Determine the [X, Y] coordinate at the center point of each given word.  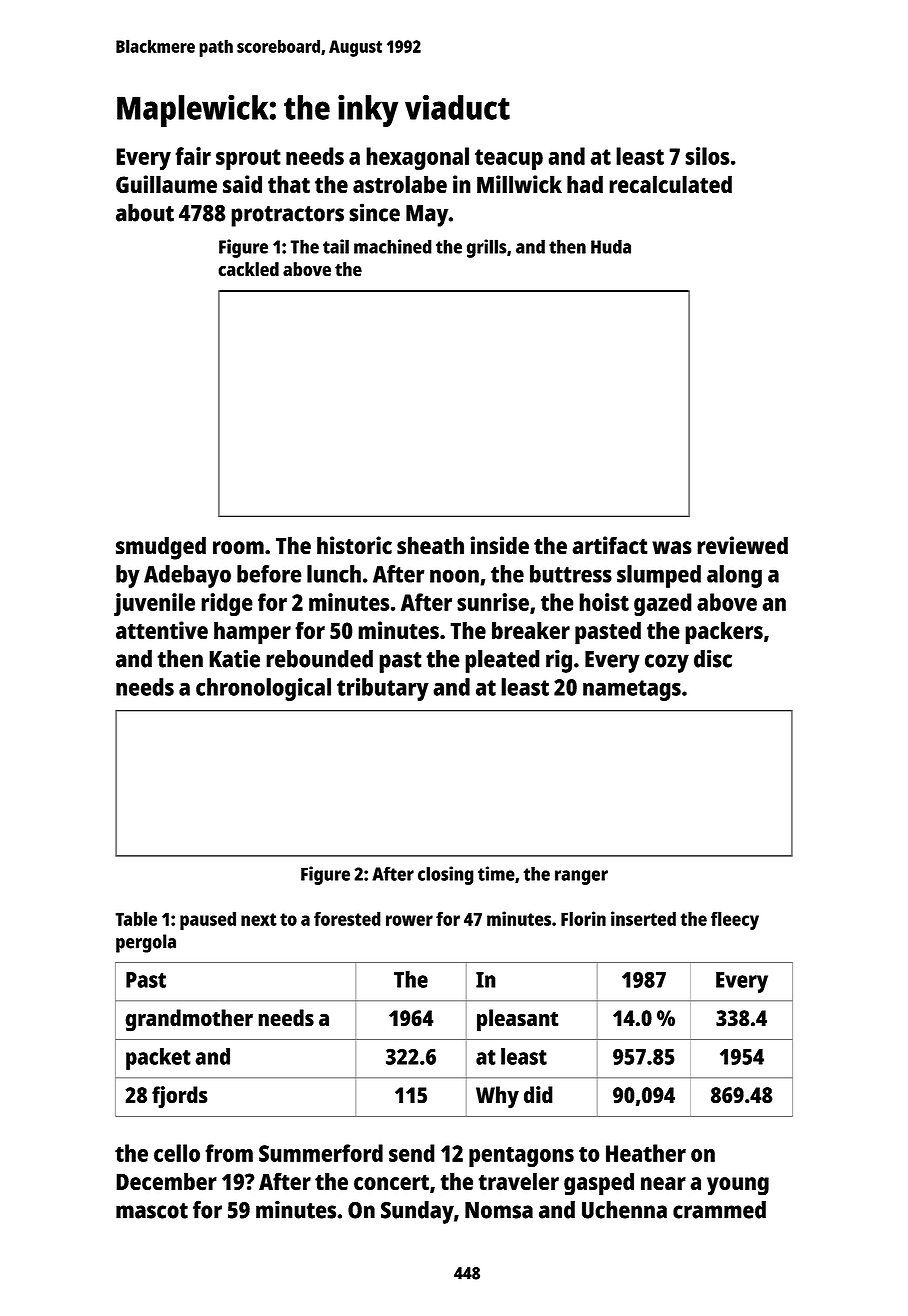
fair [193, 156]
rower [409, 920]
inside [499, 545]
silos [707, 156]
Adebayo [187, 576]
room [238, 548]
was [672, 548]
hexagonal [417, 158]
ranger [581, 877]
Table [136, 918]
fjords [180, 1097]
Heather [646, 1153]
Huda [611, 246]
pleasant [518, 1020]
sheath [430, 545]
